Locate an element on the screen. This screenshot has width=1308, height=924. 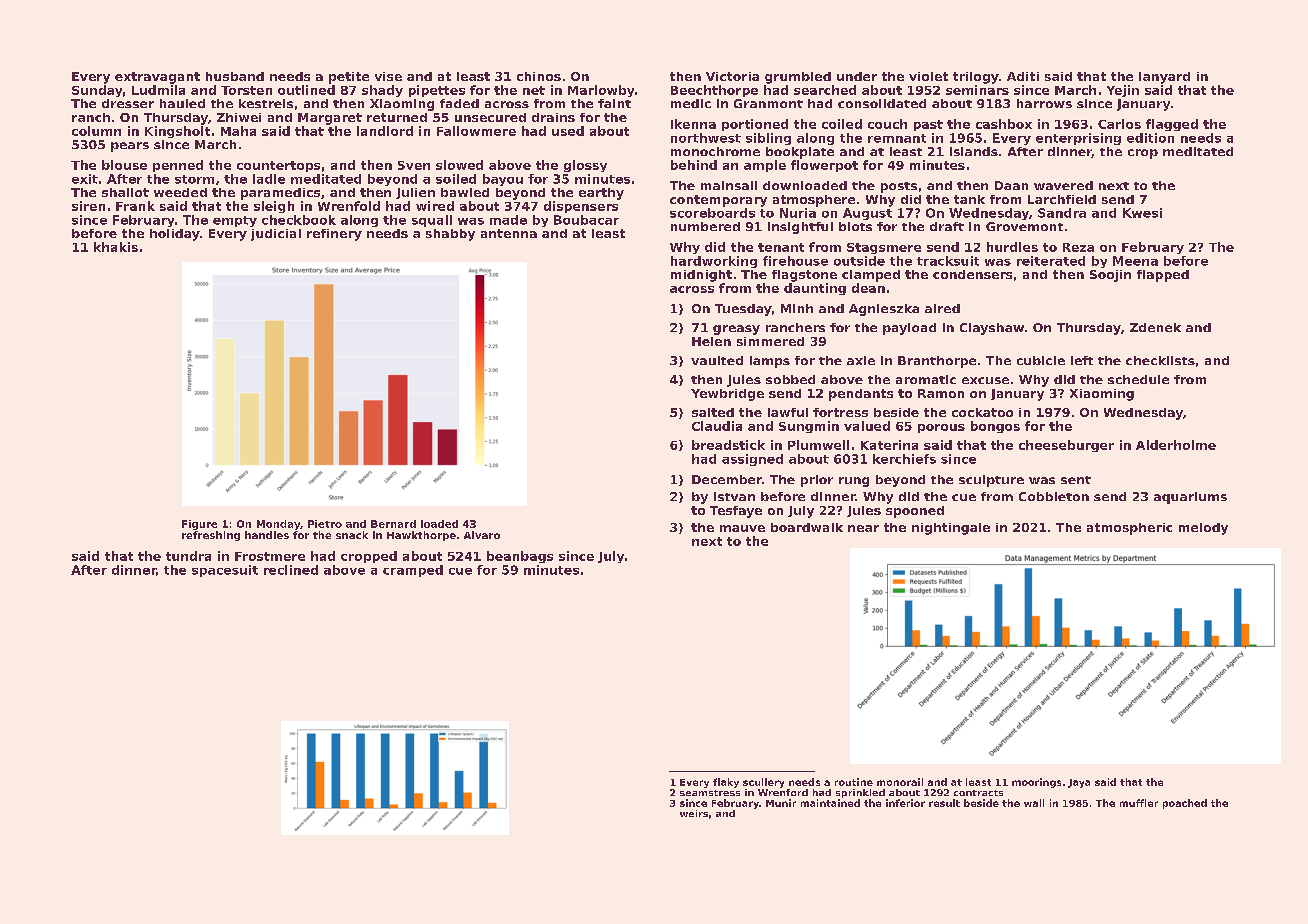
siren is located at coordinates (88, 206).
